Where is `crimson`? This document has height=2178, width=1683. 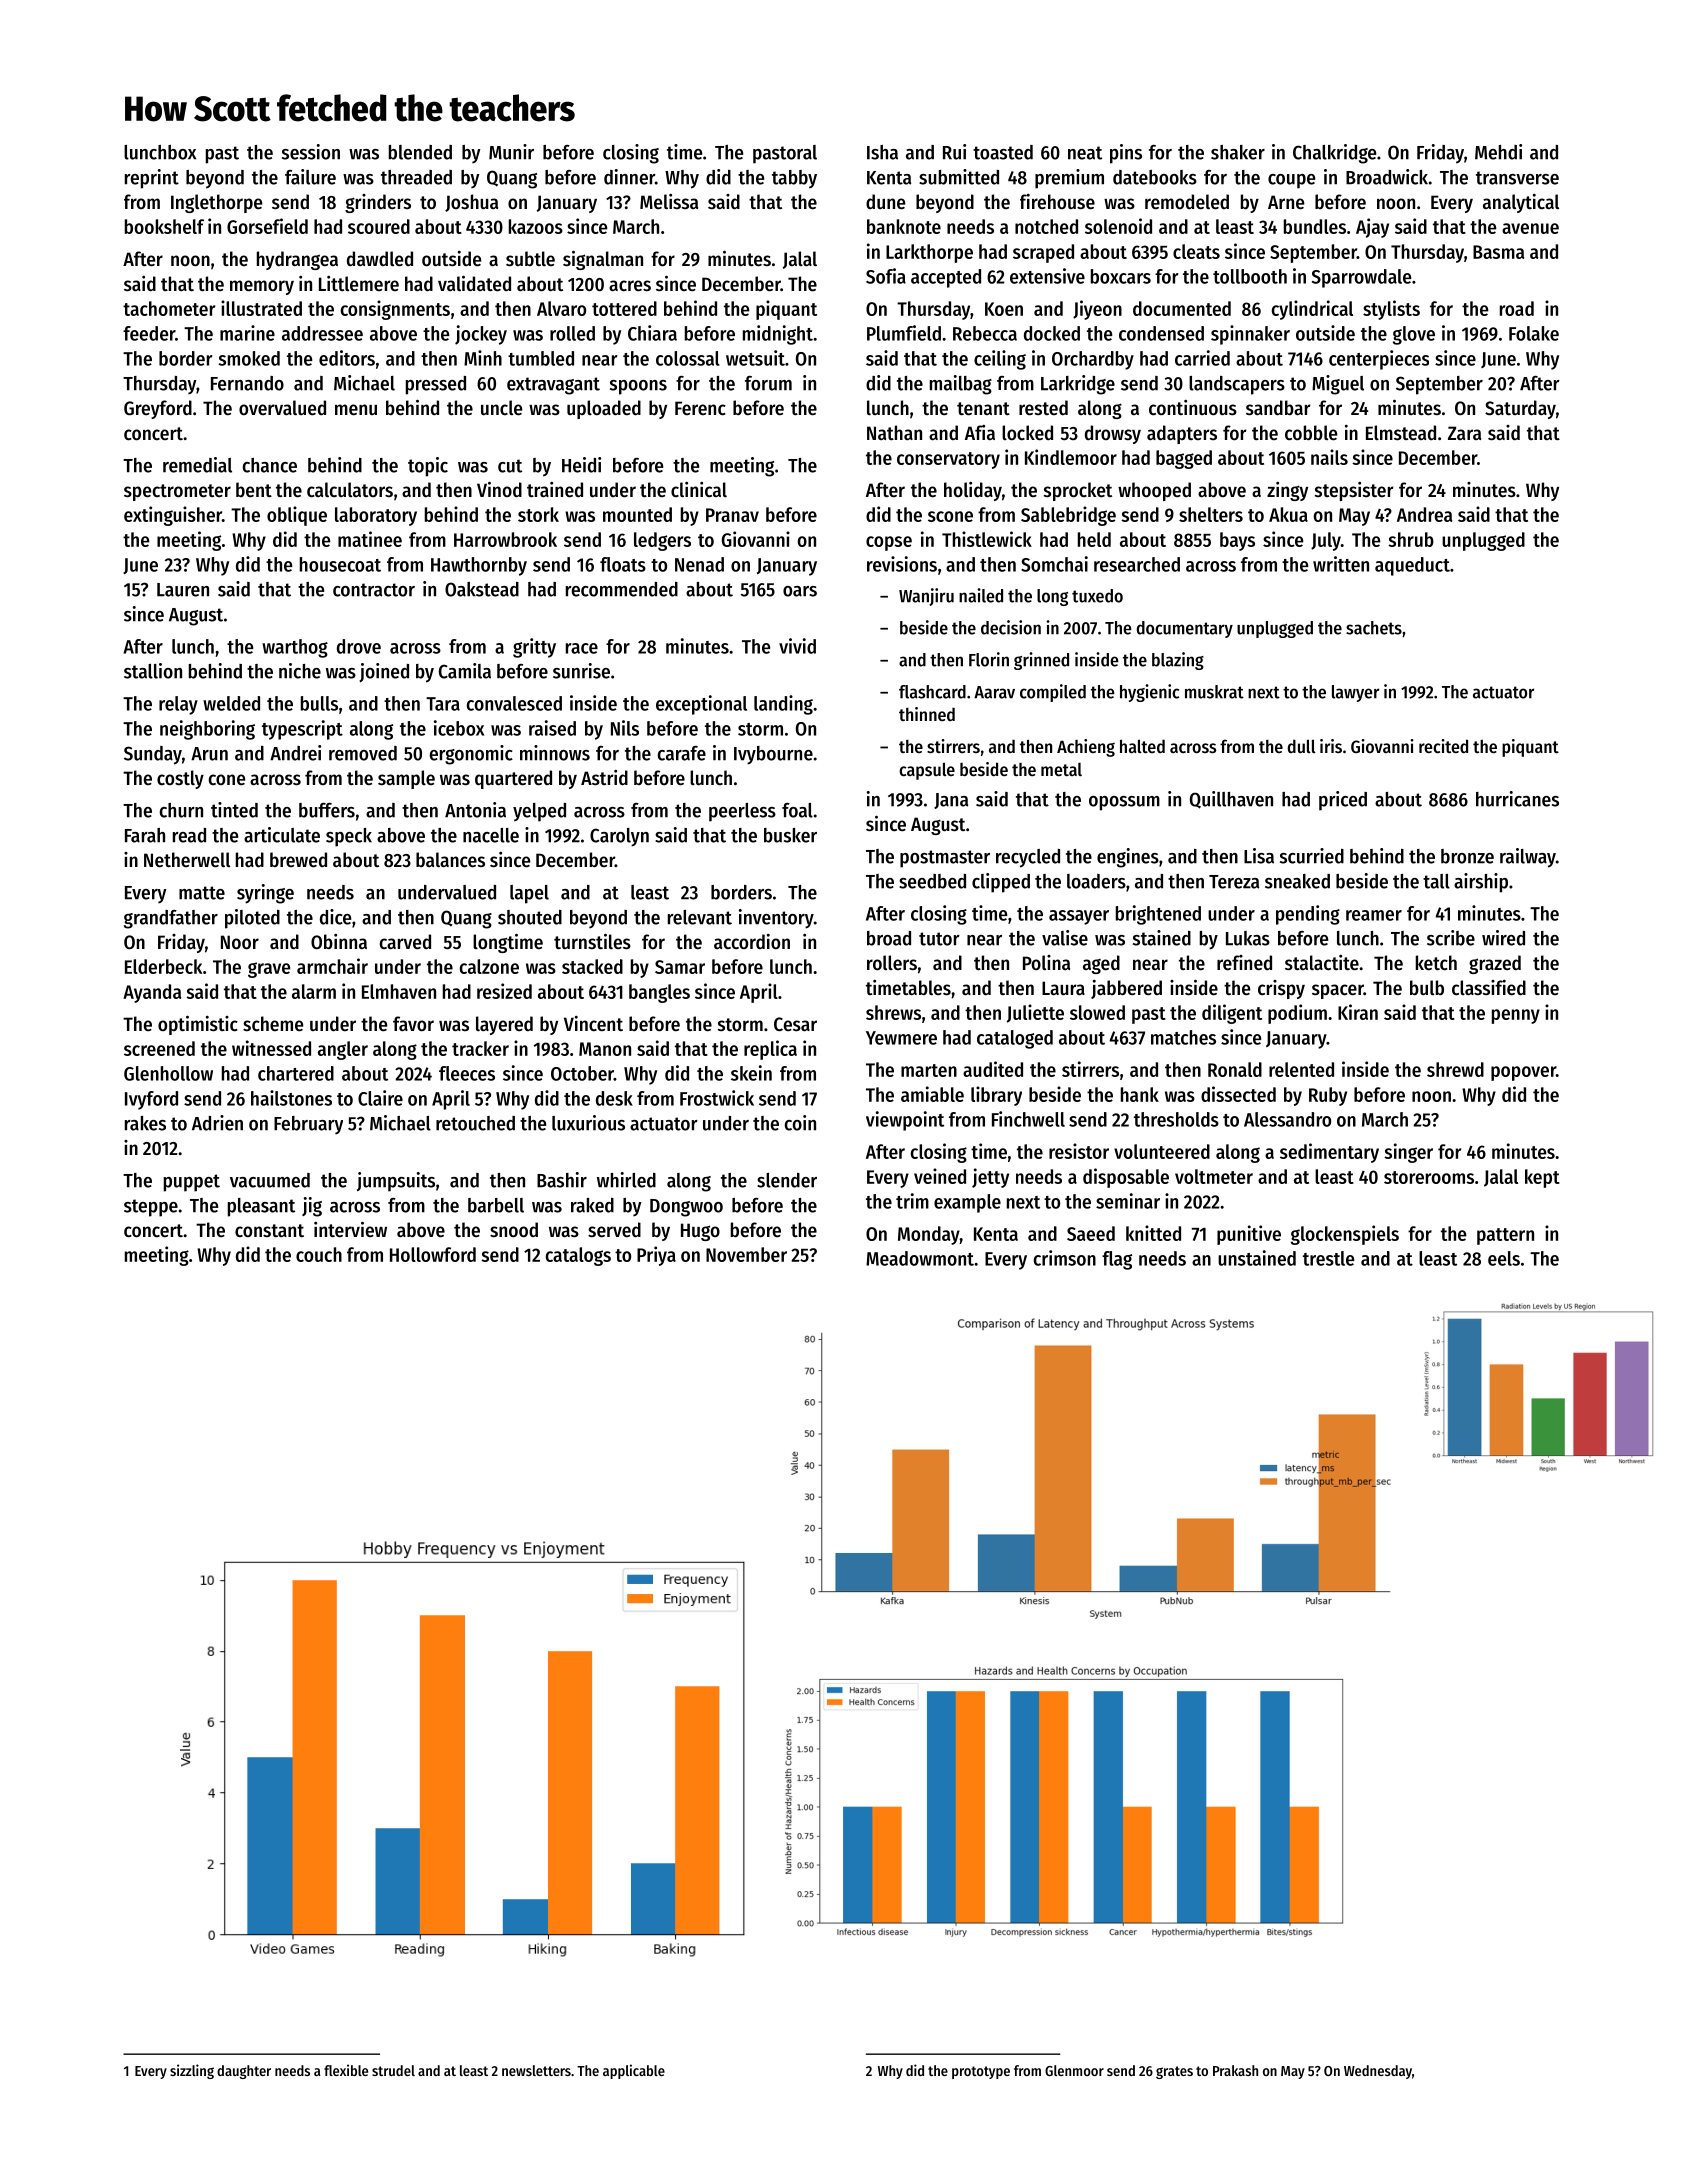
crimson is located at coordinates (1065, 1258).
